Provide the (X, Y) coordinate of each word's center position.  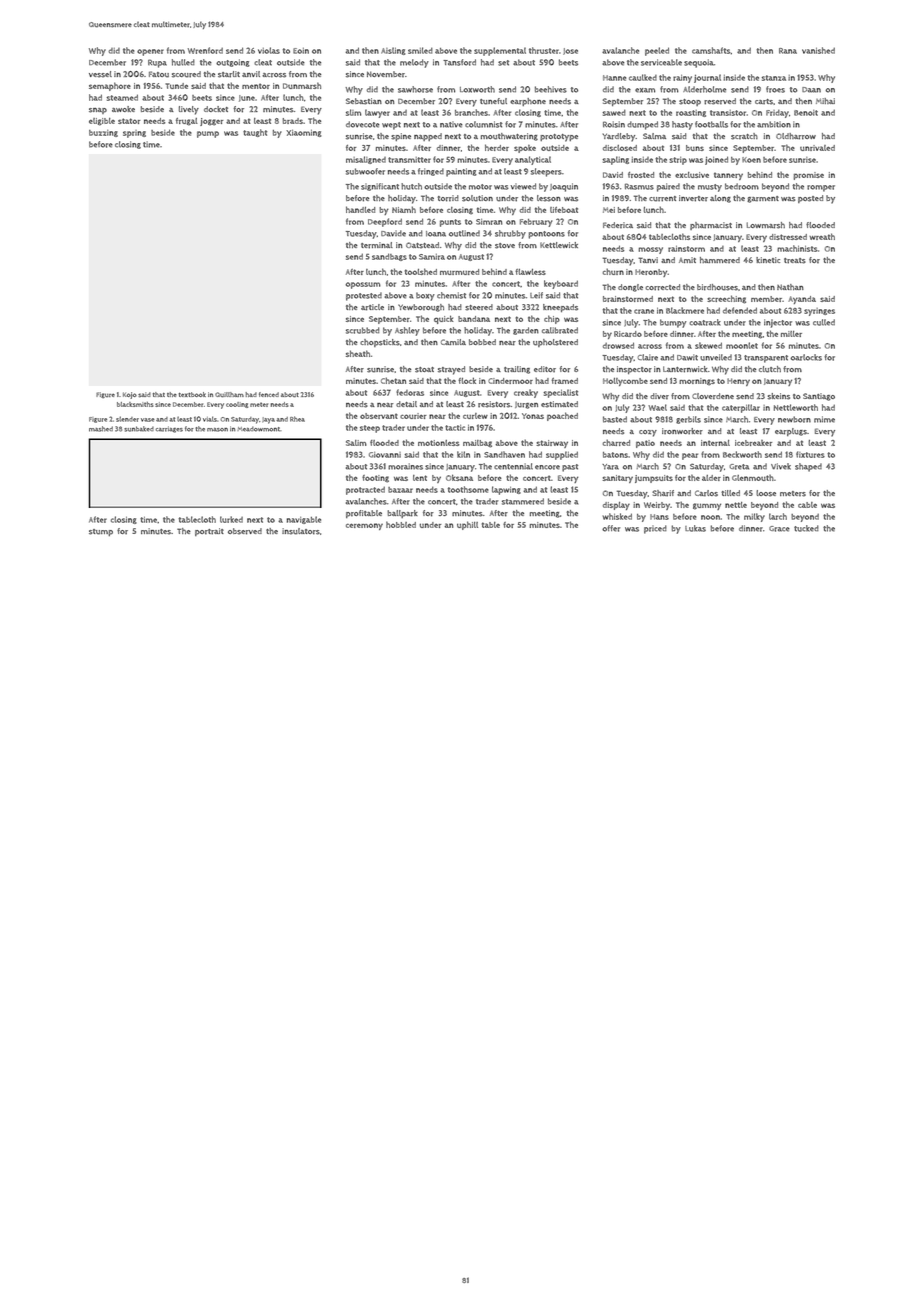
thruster (544, 50)
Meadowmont (258, 429)
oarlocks (806, 357)
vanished (818, 50)
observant (379, 416)
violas (269, 50)
